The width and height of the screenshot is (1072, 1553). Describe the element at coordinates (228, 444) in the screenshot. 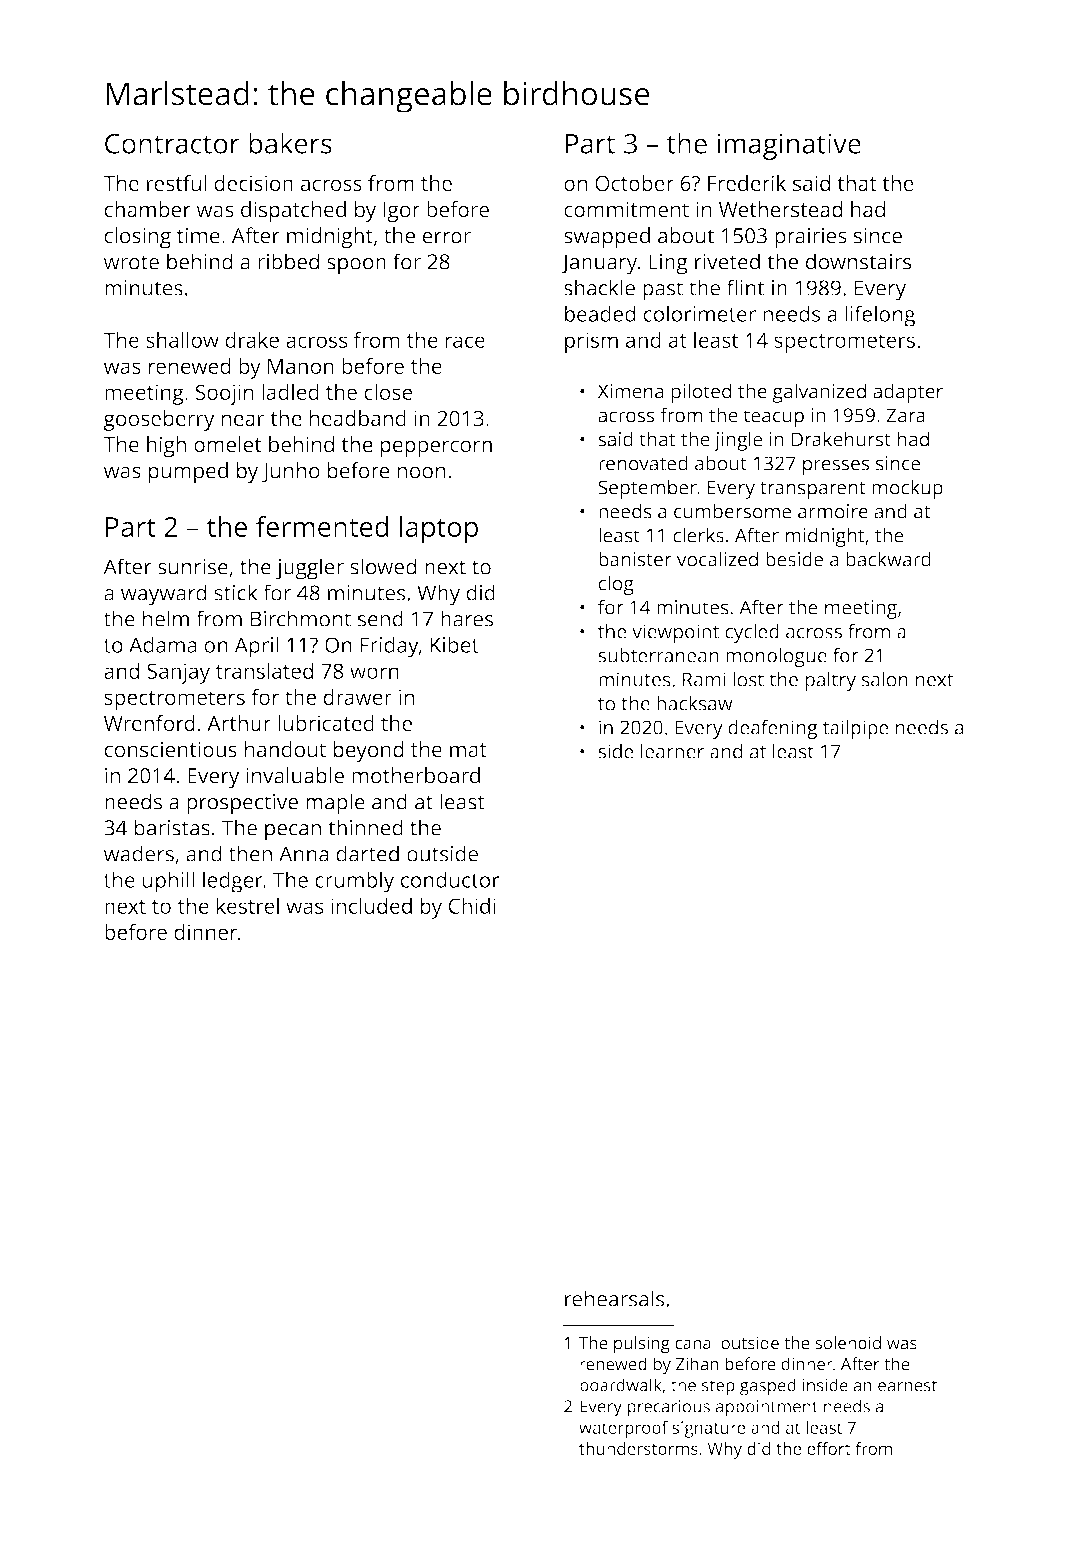

I see `omelet` at that location.
